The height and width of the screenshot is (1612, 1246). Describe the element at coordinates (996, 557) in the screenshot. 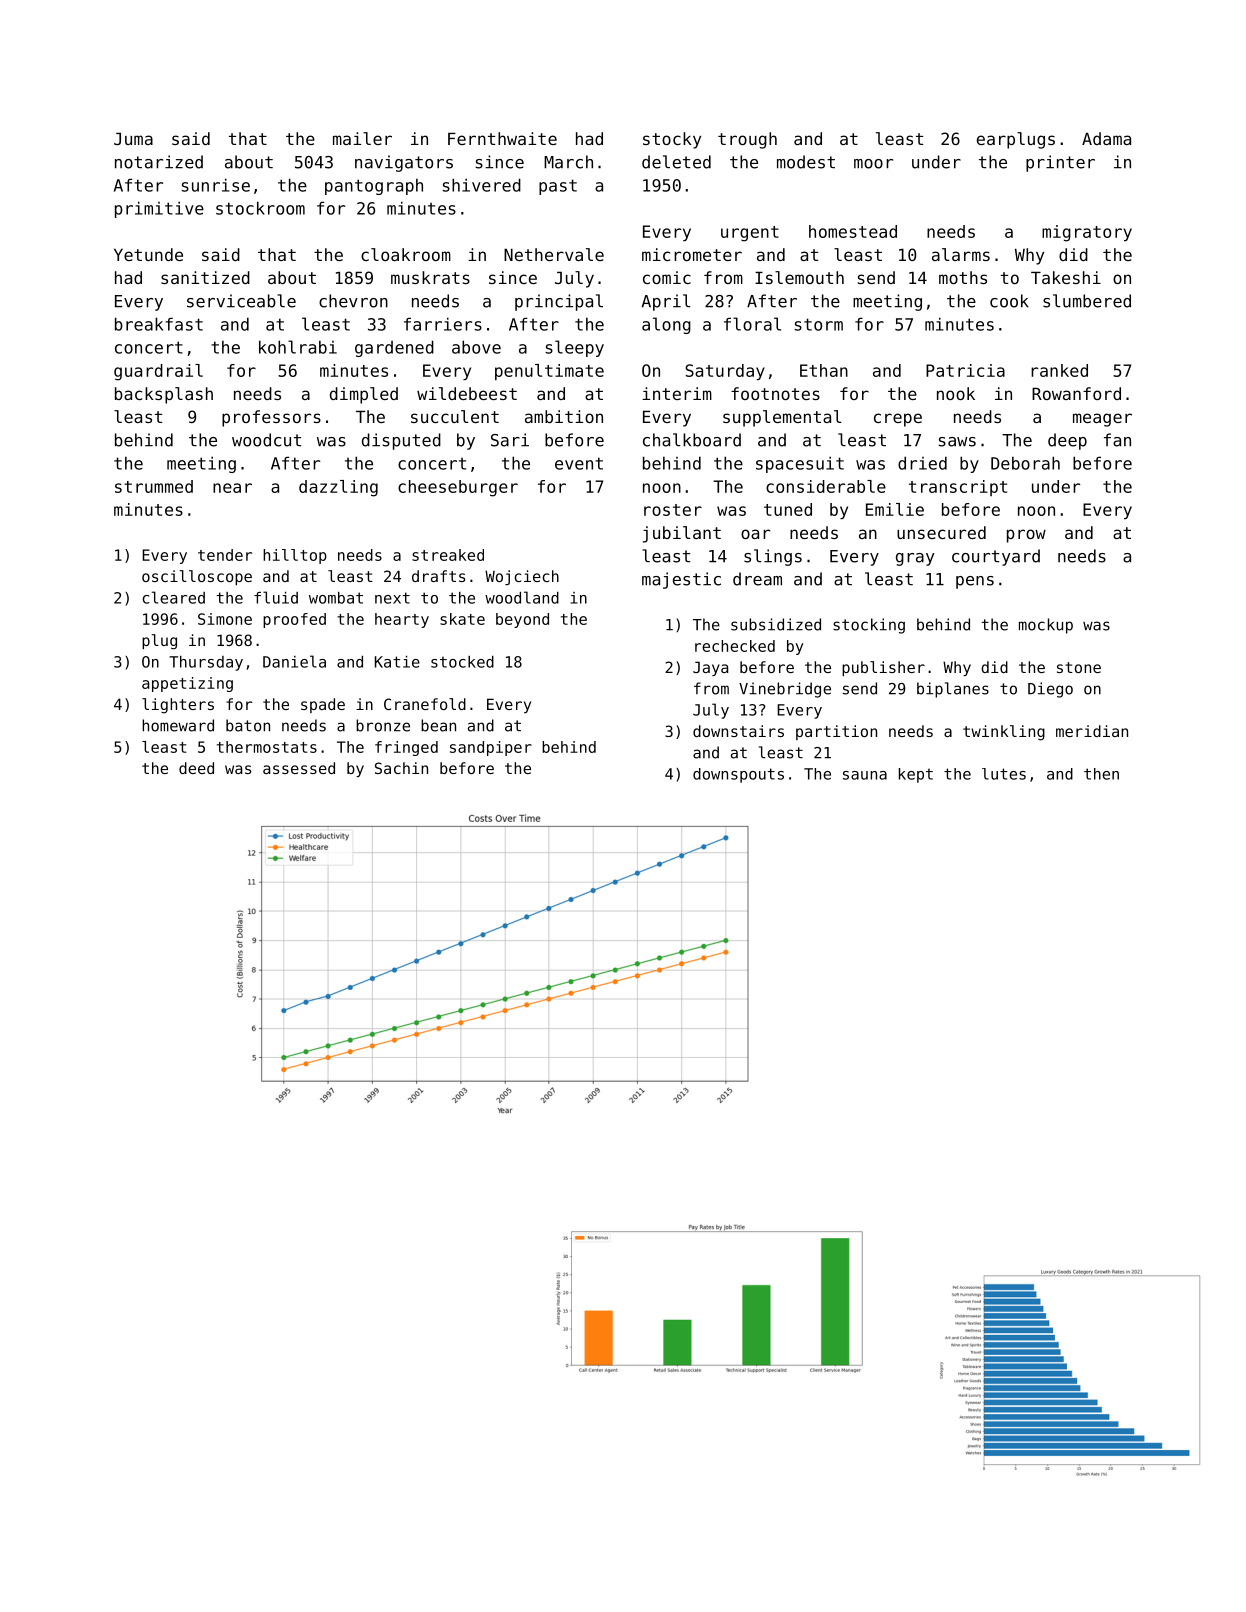

I see `courtyard` at that location.
